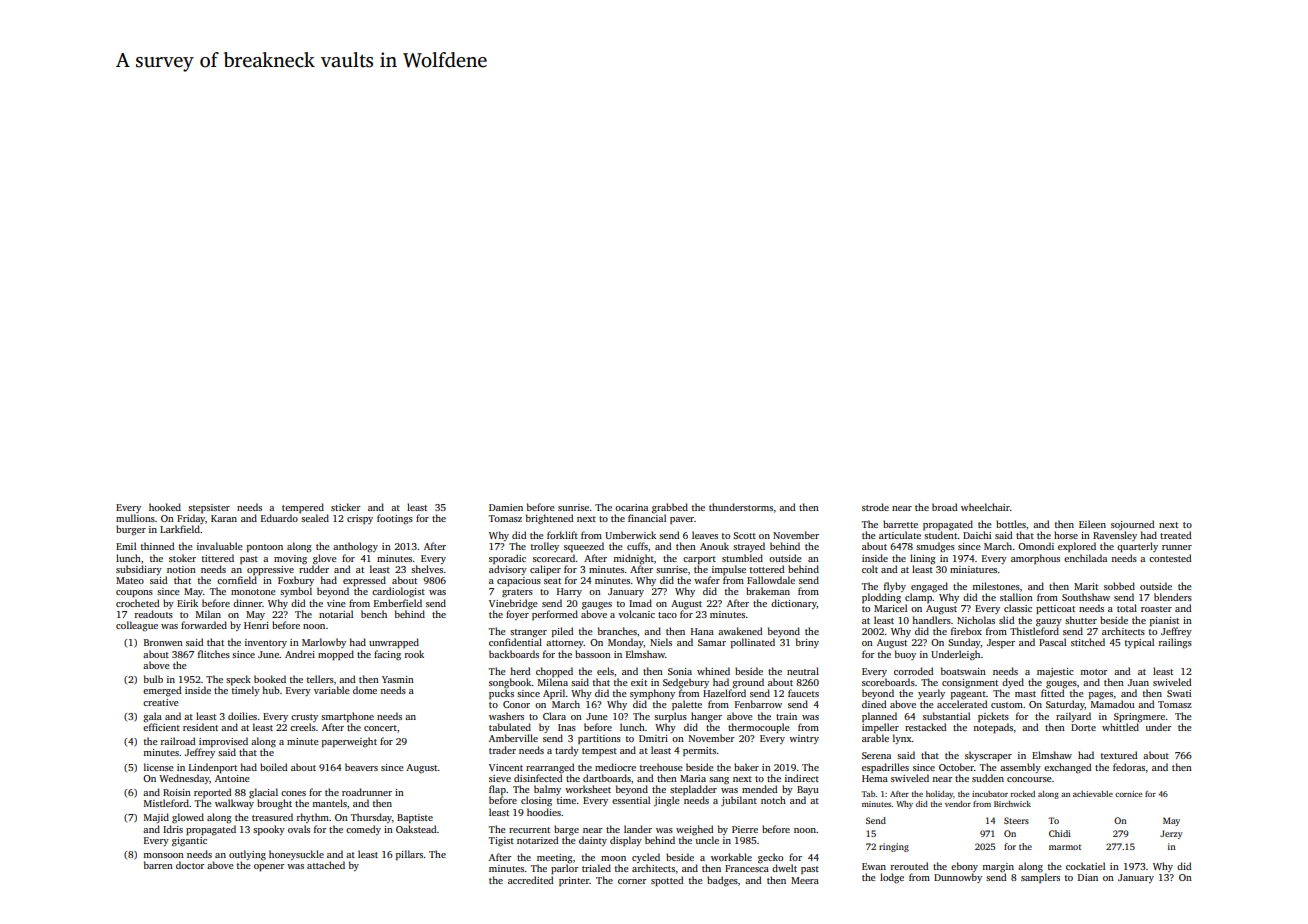  I want to click on hub, so click(271, 690).
